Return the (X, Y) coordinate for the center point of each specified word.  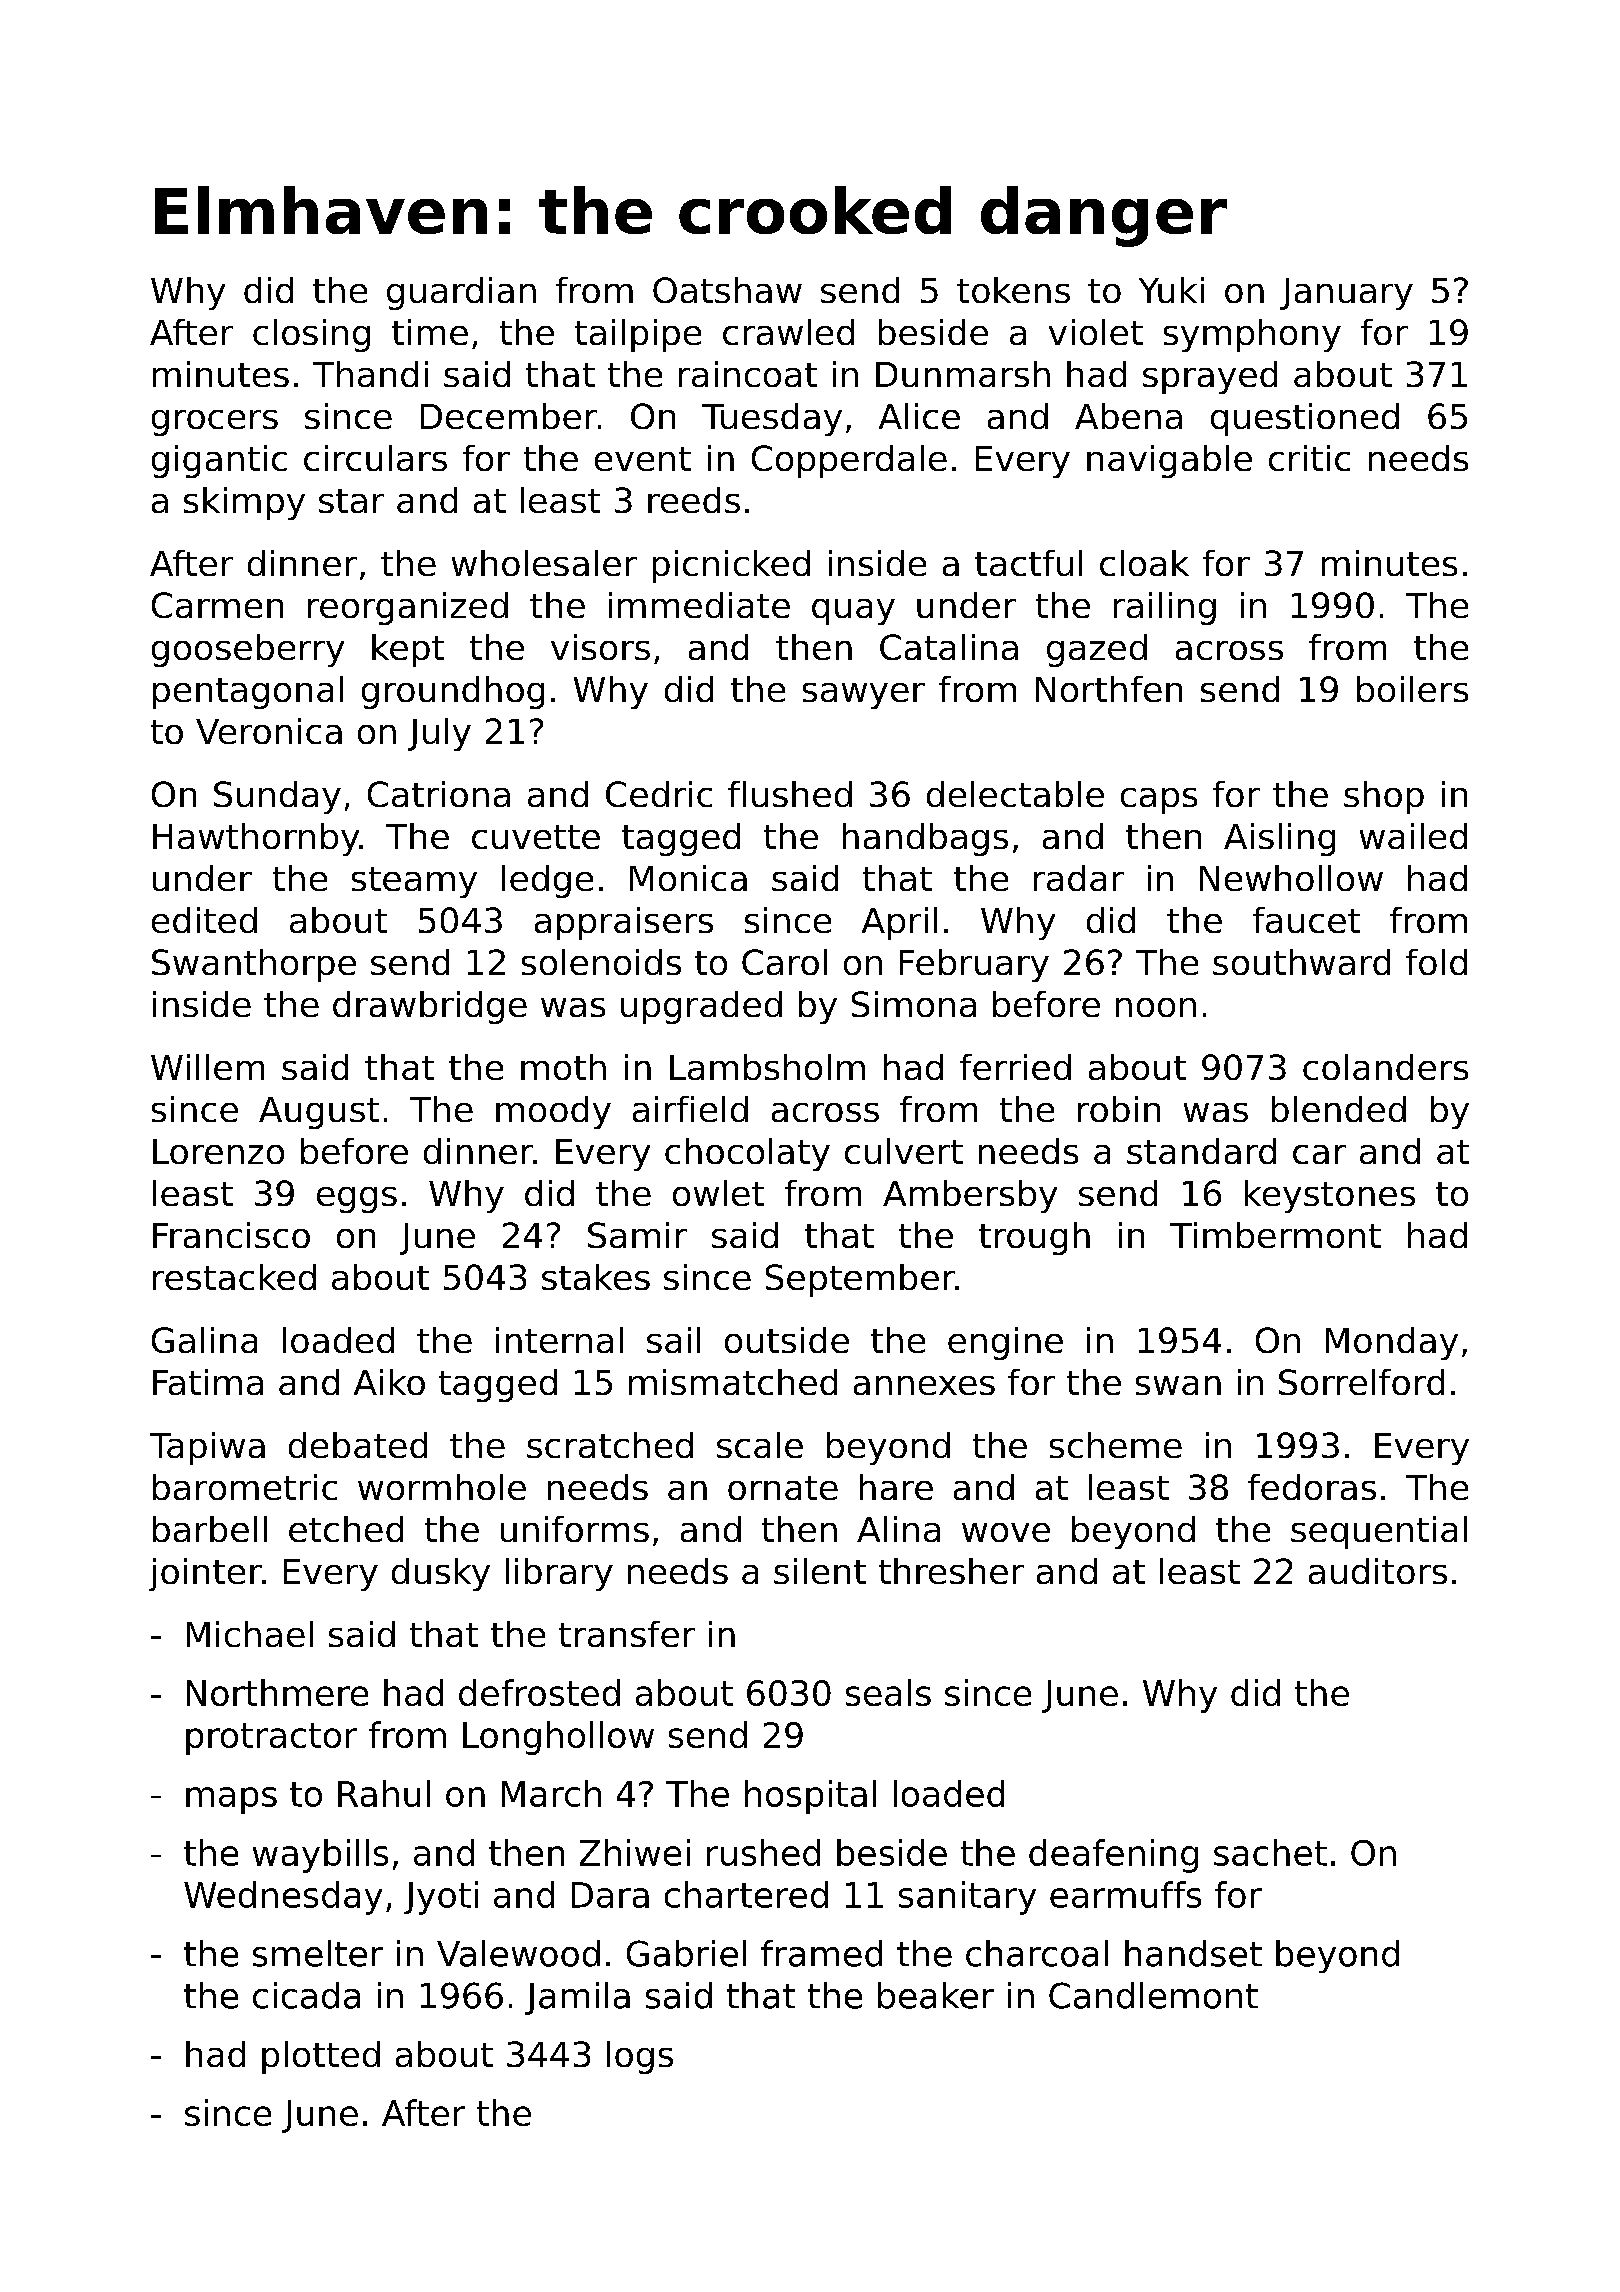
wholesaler (544, 563)
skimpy (244, 503)
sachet (1270, 1852)
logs (640, 2057)
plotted (321, 2057)
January (1346, 294)
